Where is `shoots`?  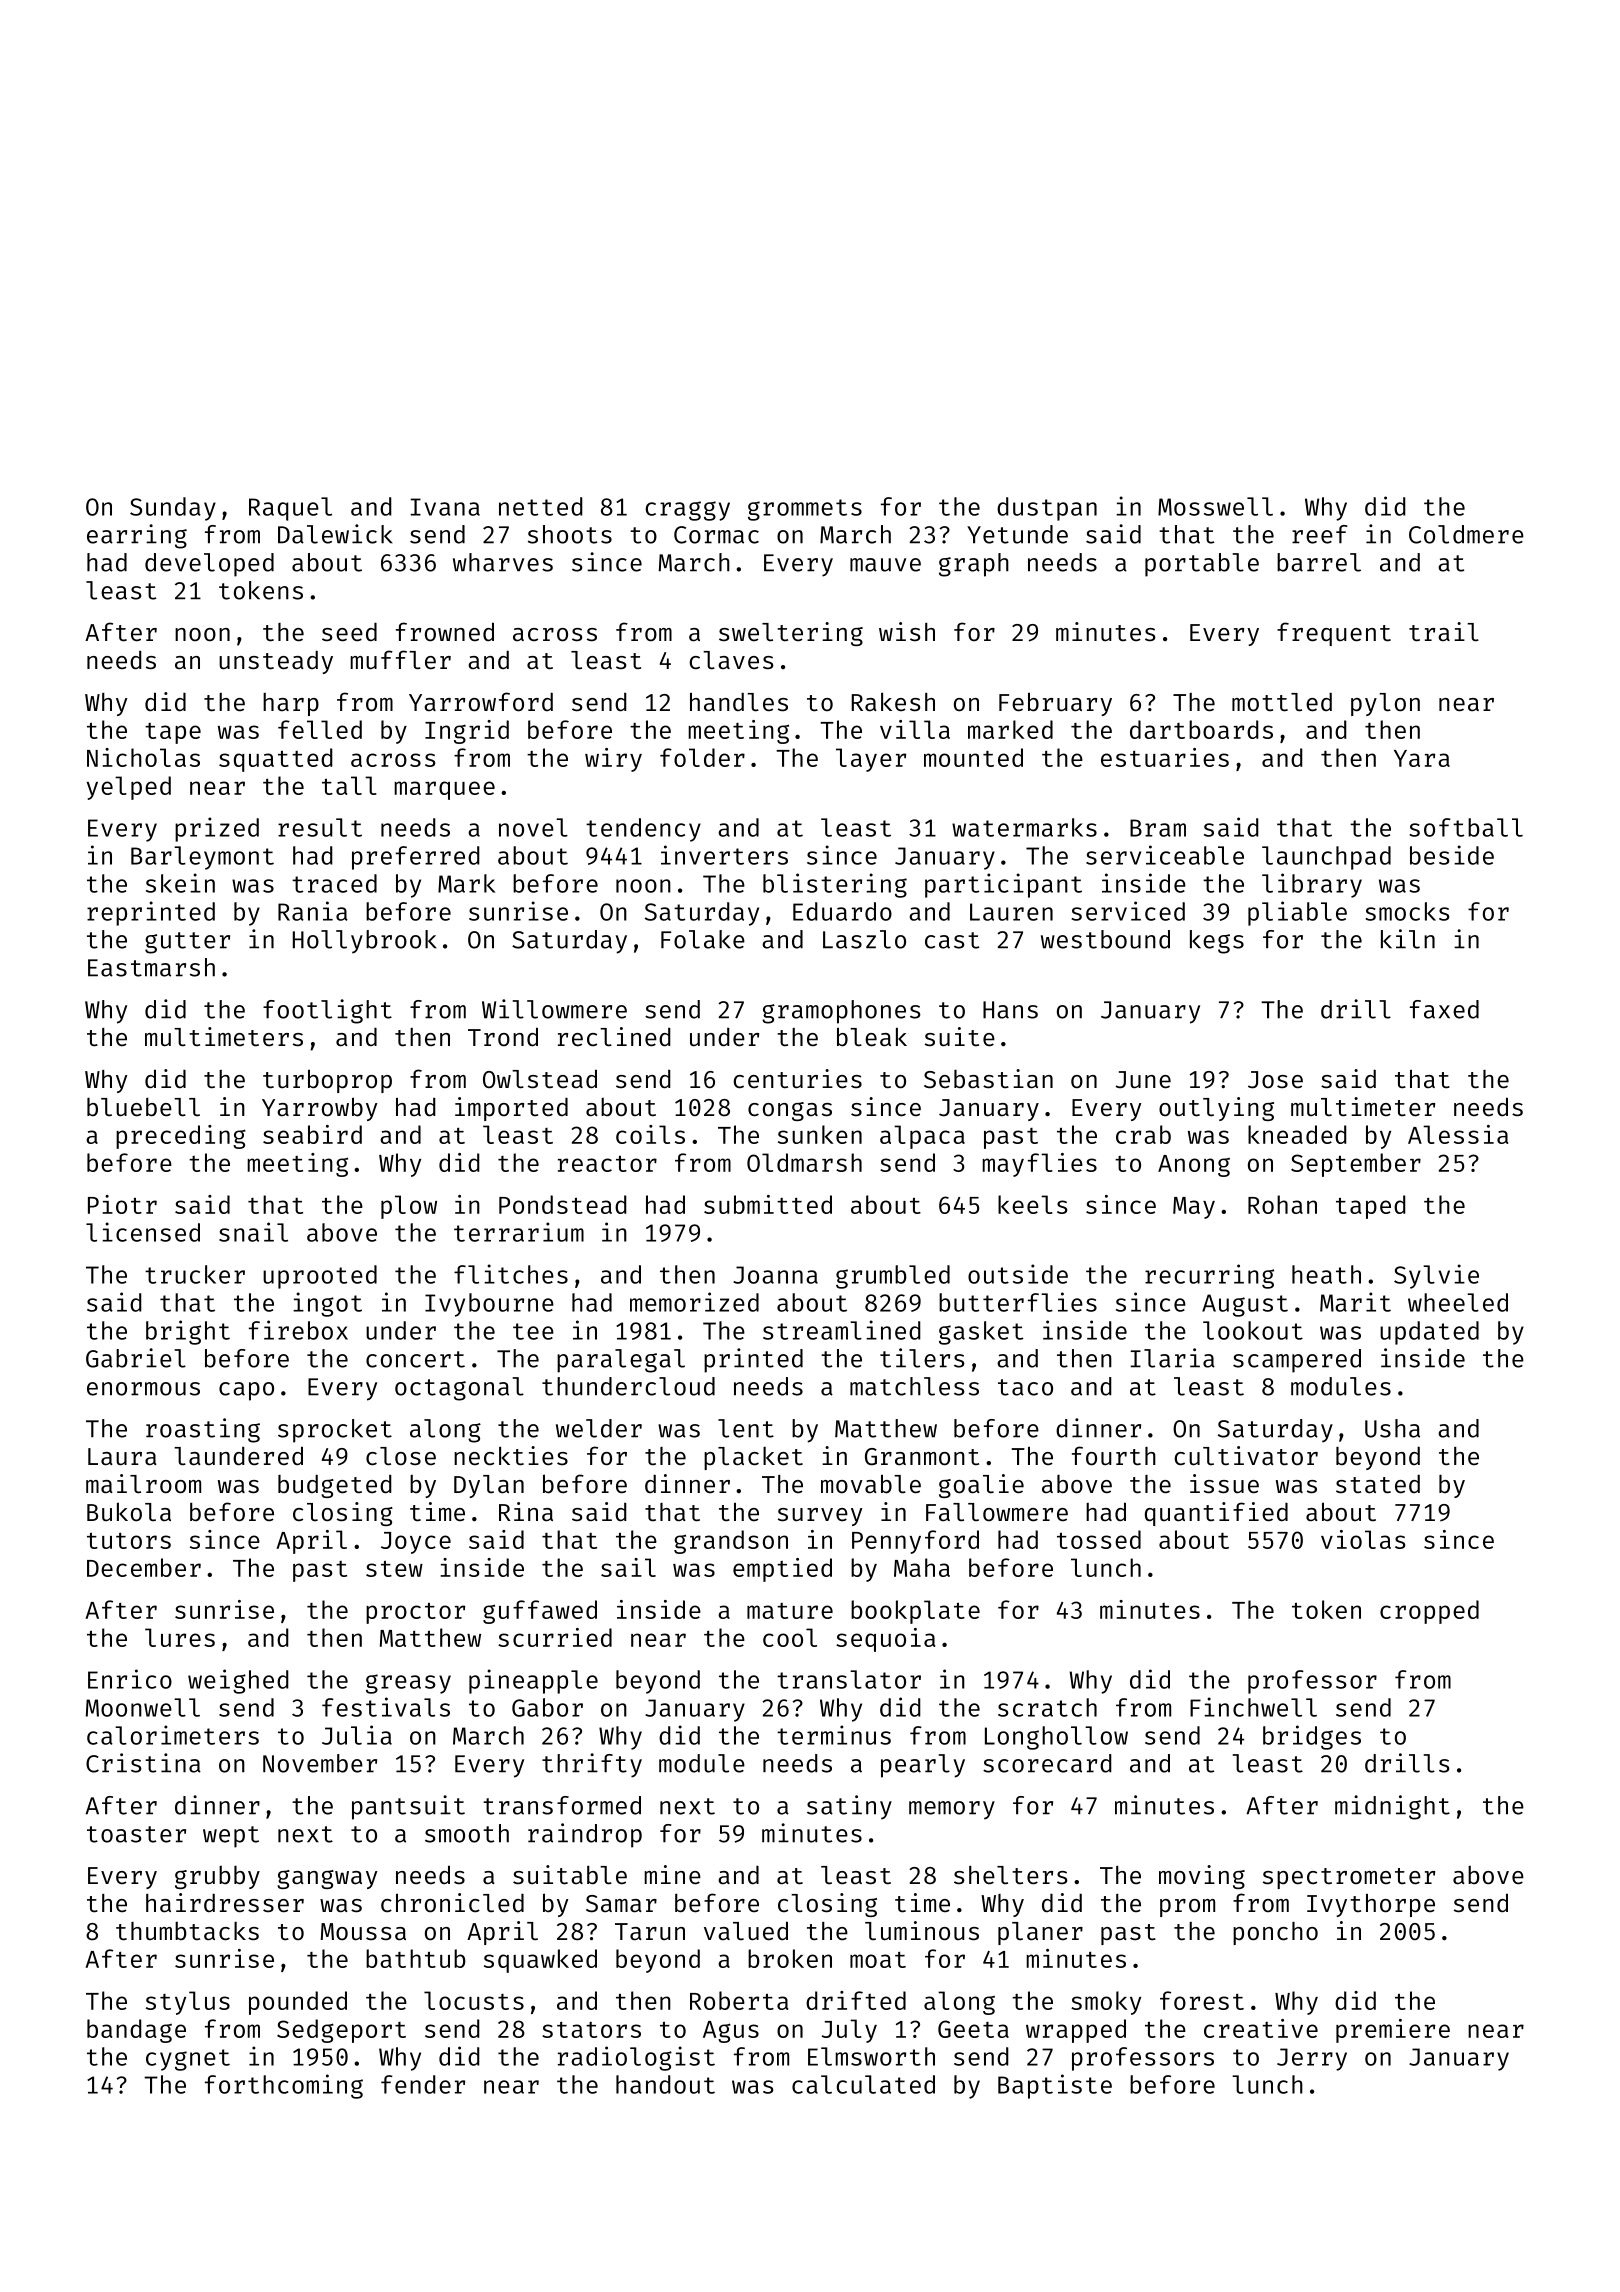 shoots is located at coordinates (570, 534).
